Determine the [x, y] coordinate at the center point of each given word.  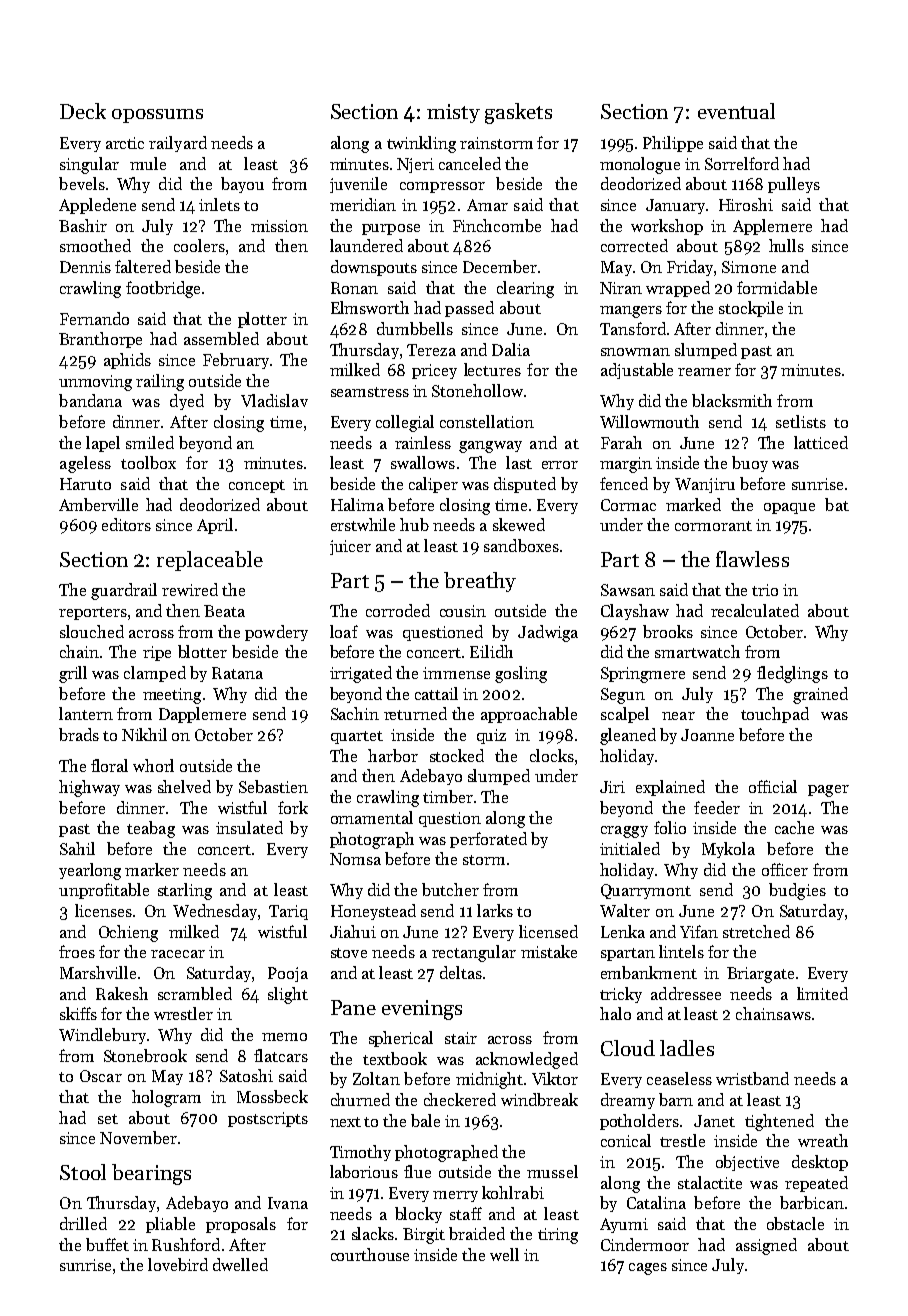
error [560, 465]
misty [453, 113]
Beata [224, 611]
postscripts [268, 1119]
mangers [631, 312]
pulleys [794, 185]
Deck [83, 111]
